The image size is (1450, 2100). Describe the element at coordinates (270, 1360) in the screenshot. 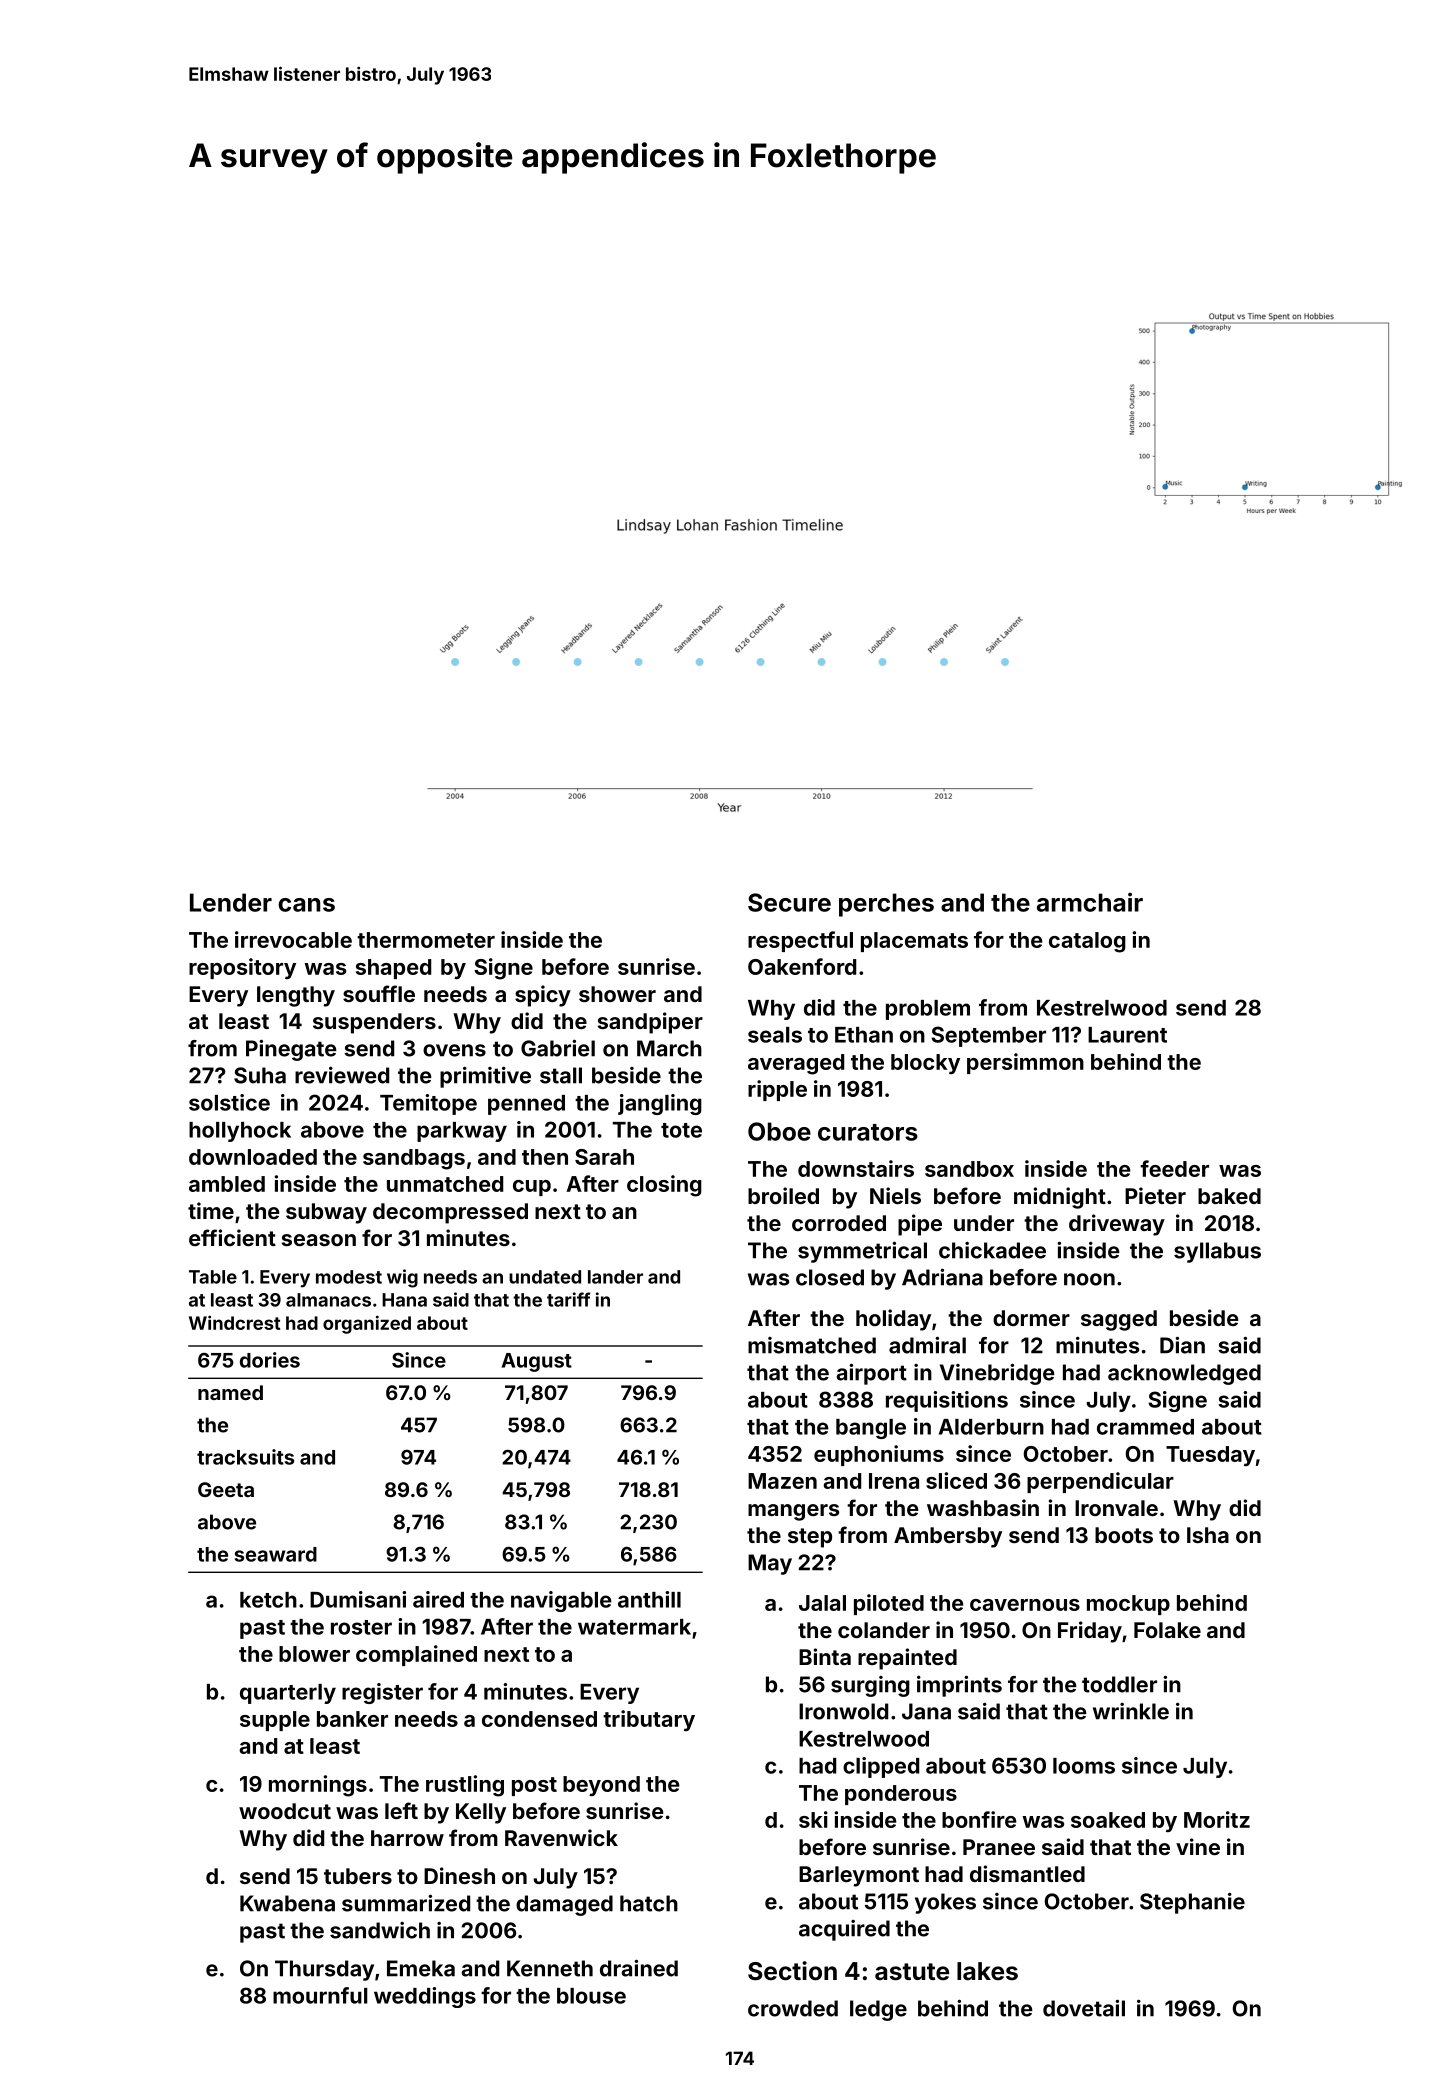

I see `dories` at that location.
